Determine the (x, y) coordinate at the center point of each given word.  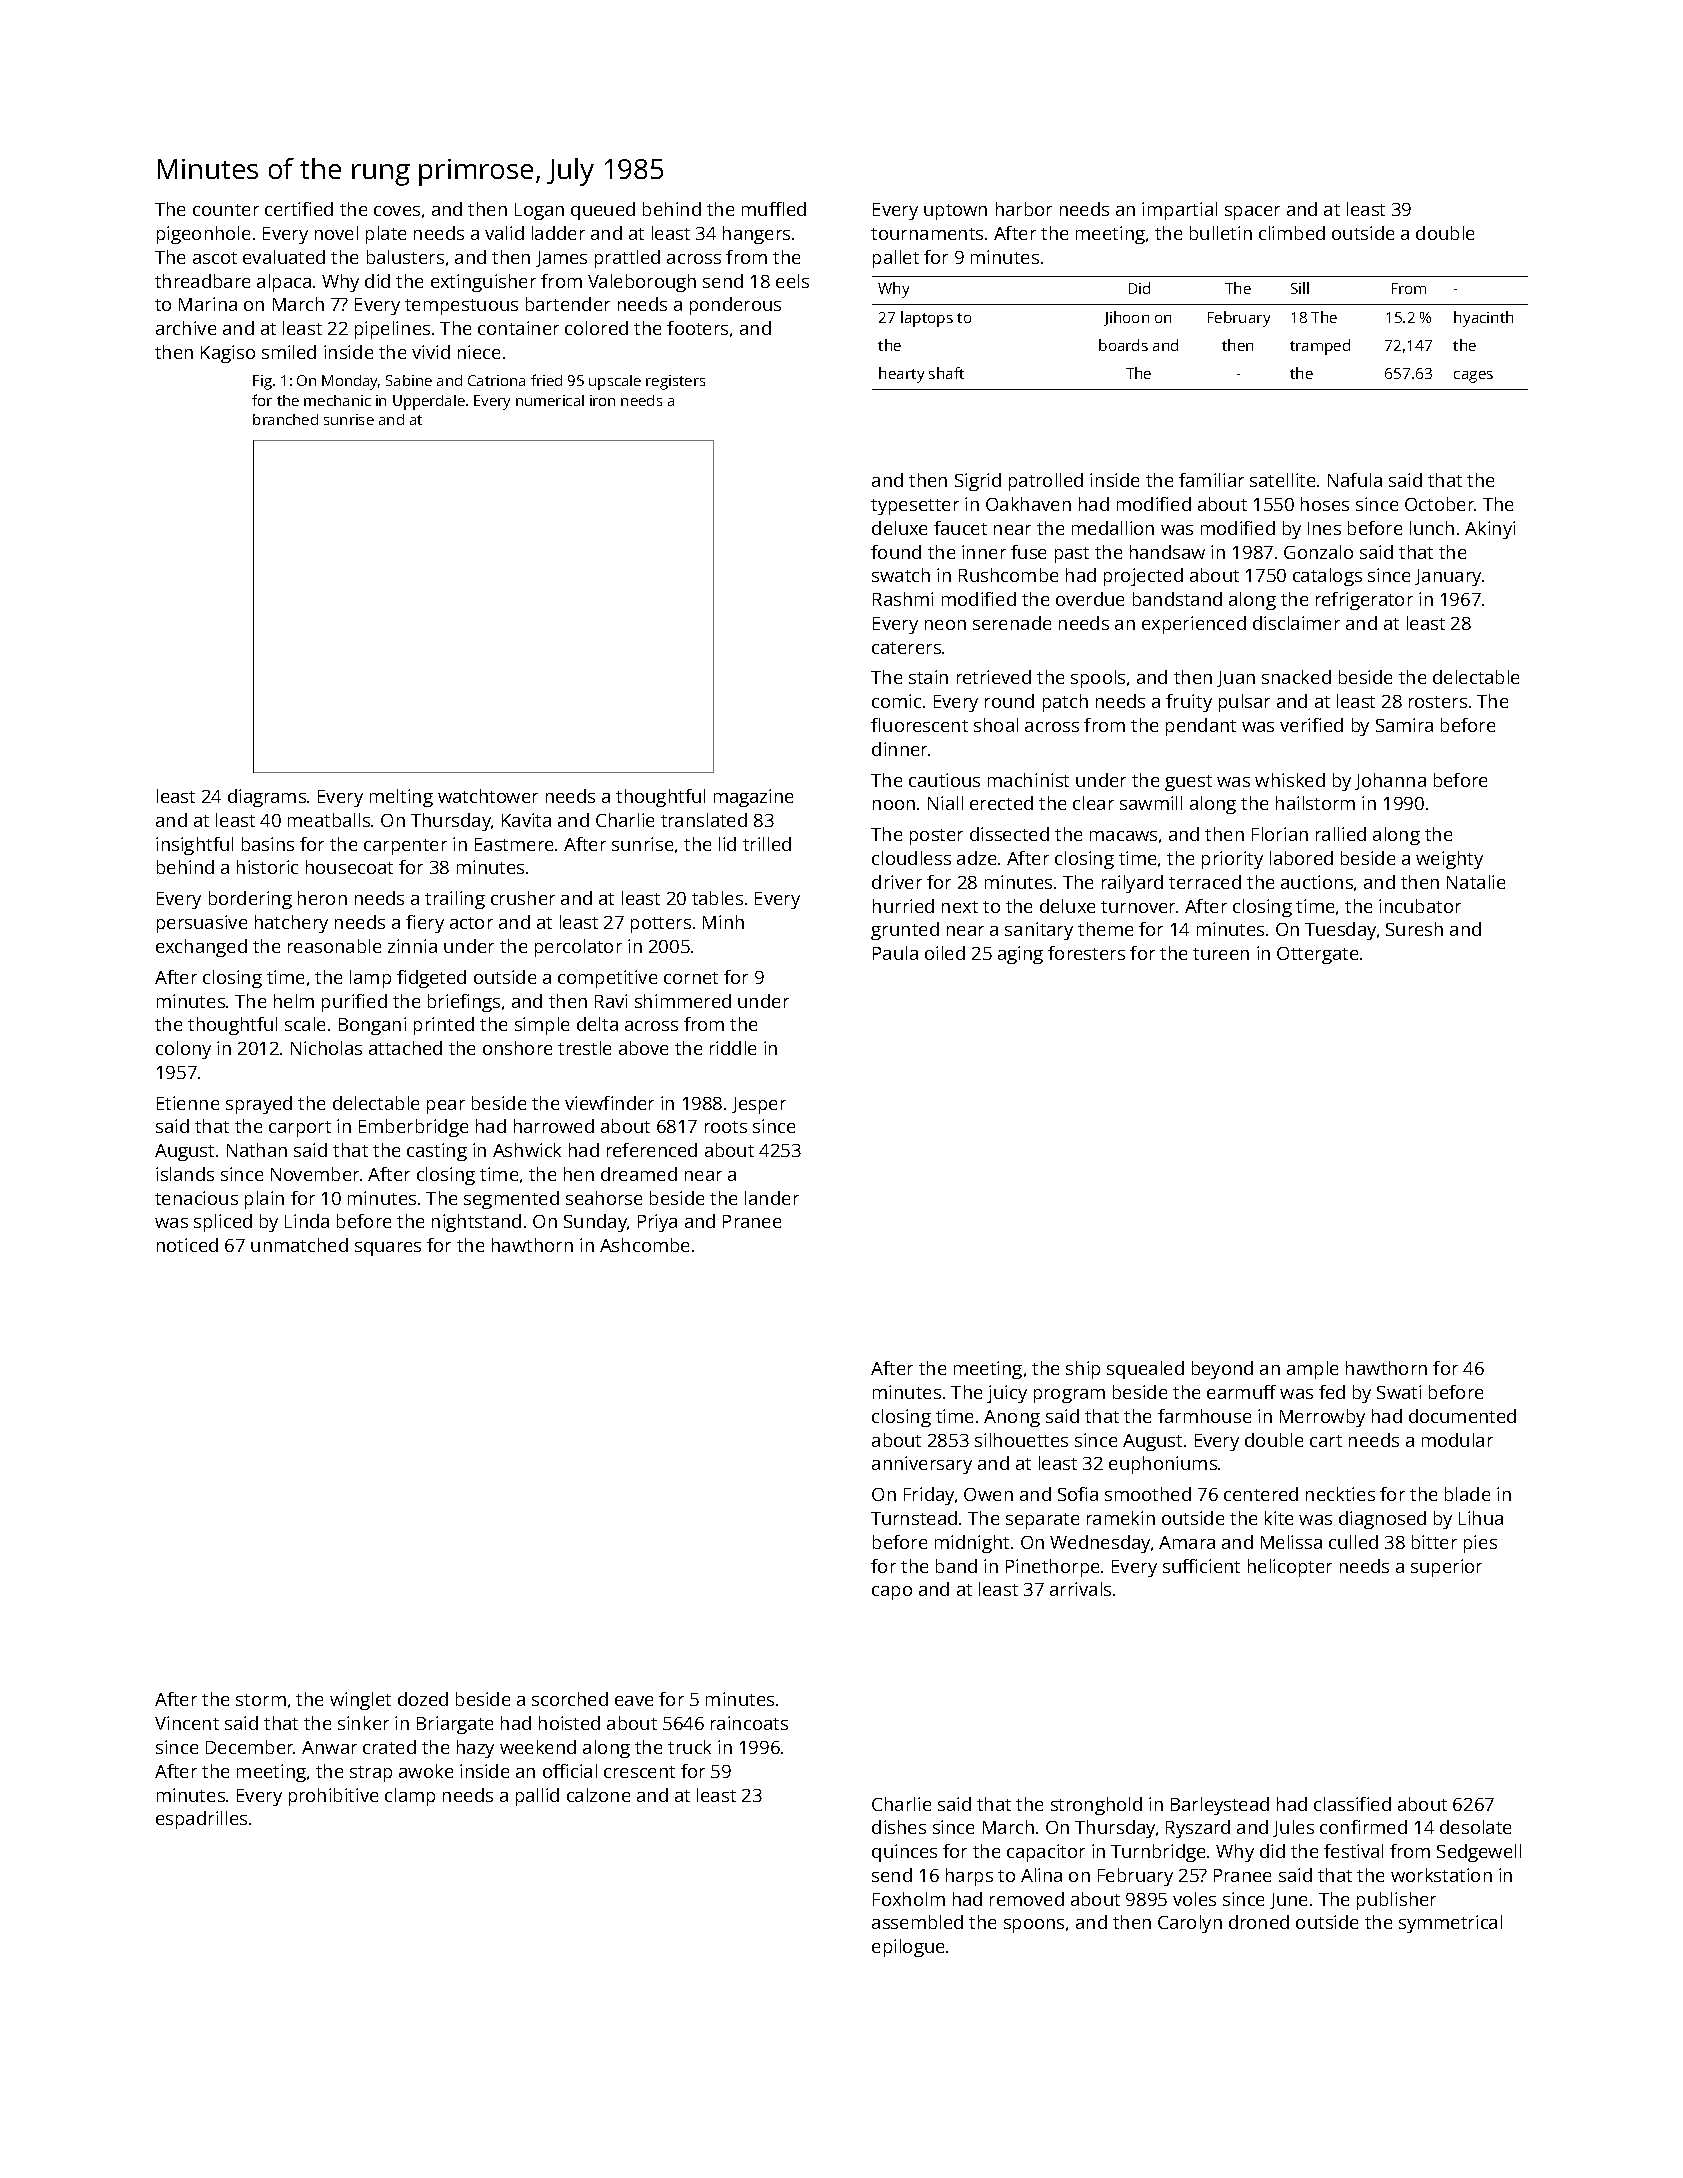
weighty (1449, 860)
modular (1457, 1440)
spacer (1252, 213)
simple (542, 1026)
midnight (972, 1544)
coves (397, 211)
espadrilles (201, 1820)
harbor (1024, 209)
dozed (423, 1699)
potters (661, 925)
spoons (1034, 1926)
